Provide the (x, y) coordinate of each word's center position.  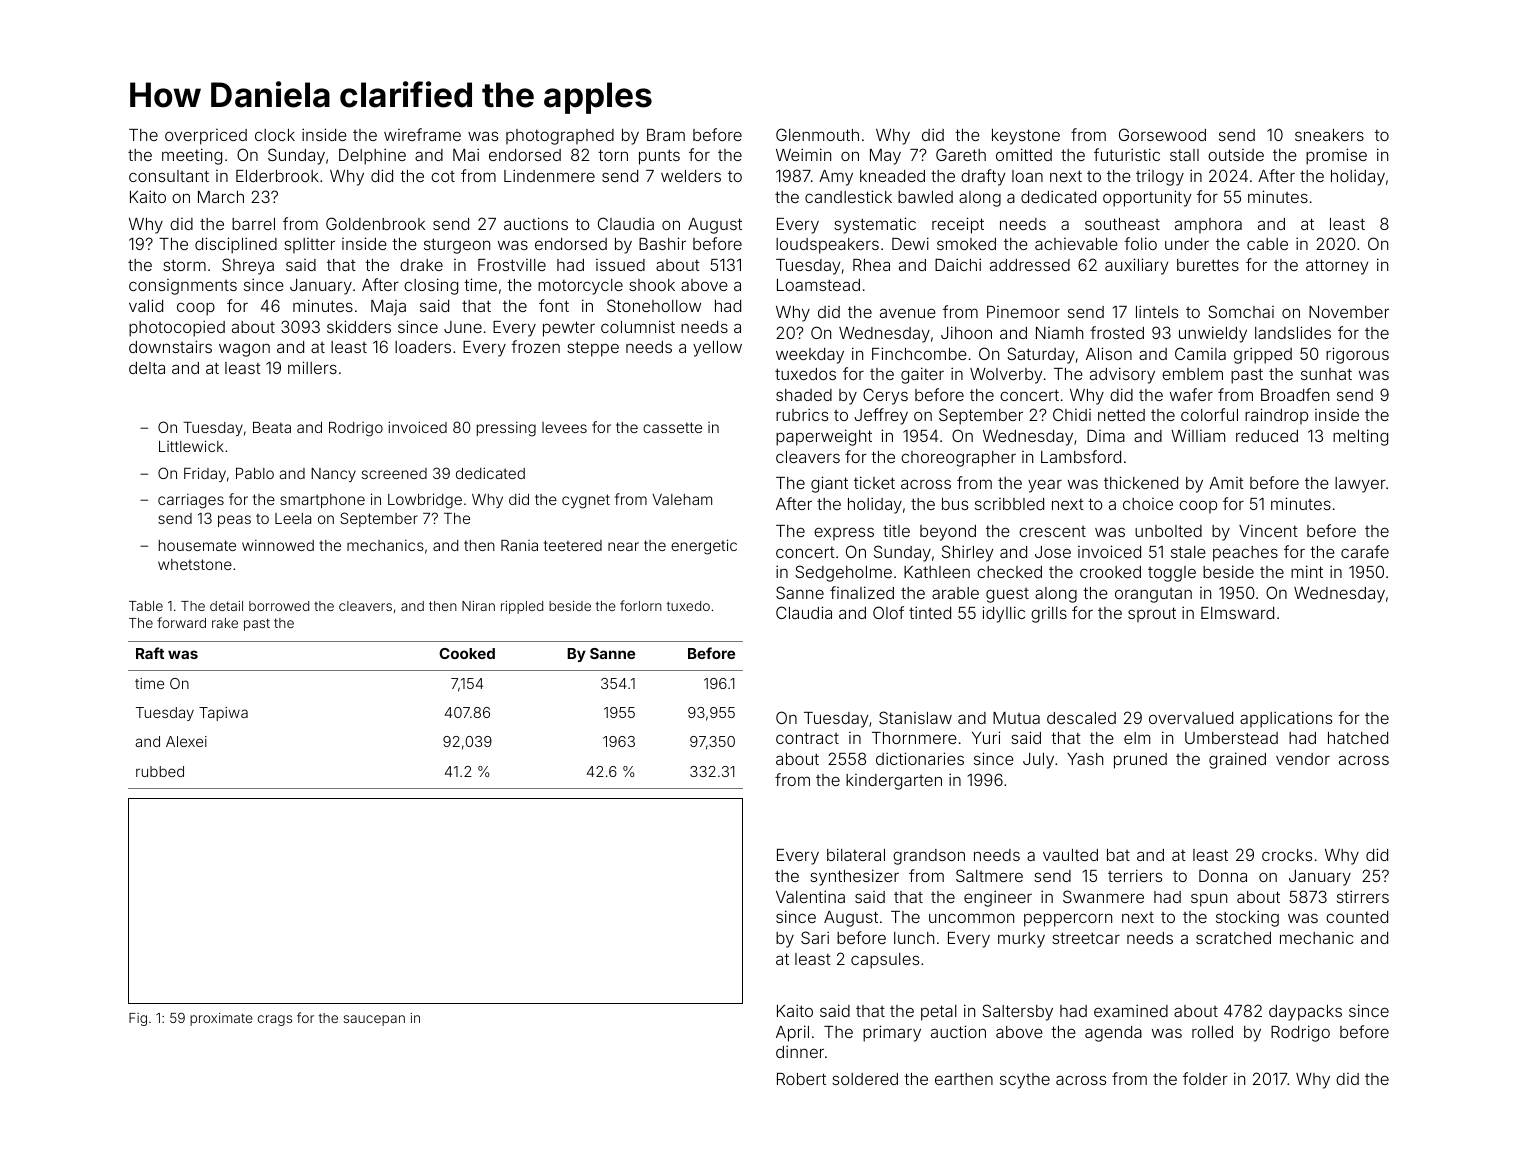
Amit (1226, 483)
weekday (810, 356)
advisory (1122, 375)
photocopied (177, 328)
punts (659, 157)
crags (275, 1020)
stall (1184, 155)
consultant (169, 176)
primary (892, 1033)
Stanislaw (915, 717)
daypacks (1305, 1013)
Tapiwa (223, 714)
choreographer (958, 459)
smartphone (322, 501)
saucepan (374, 1020)
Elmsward (1237, 613)
